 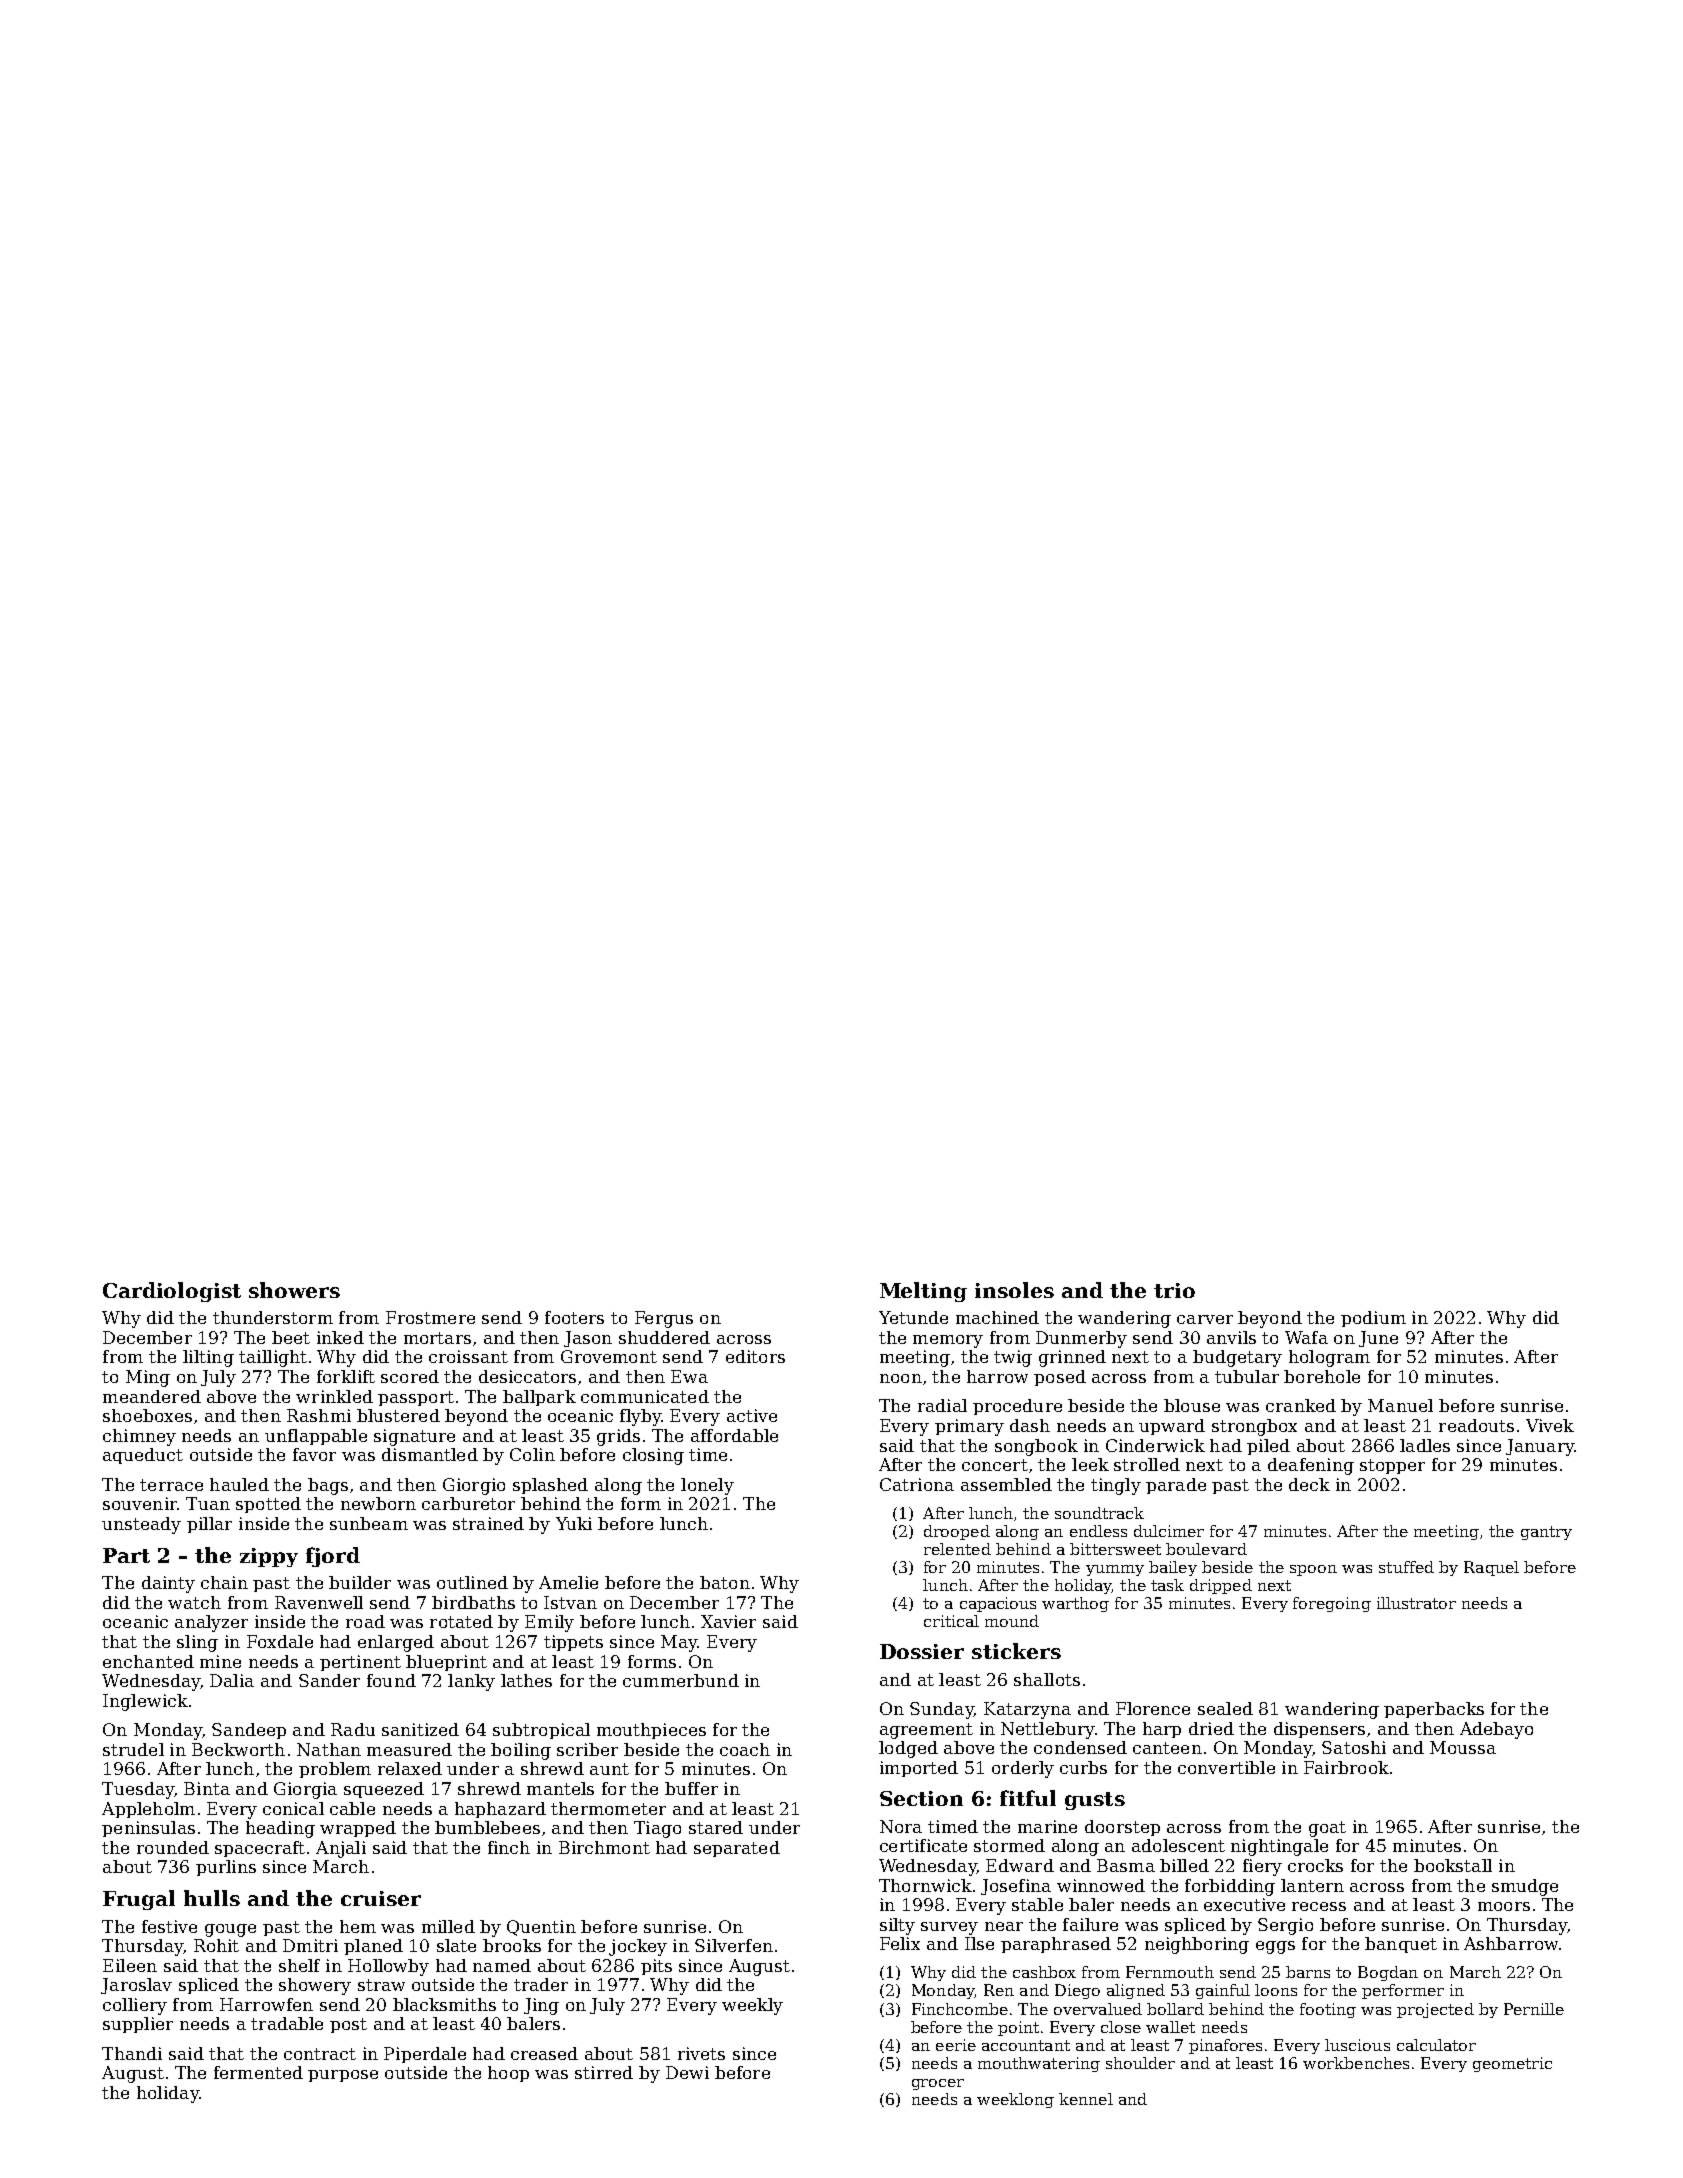 What do you see at coordinates (1416, 1603) in the screenshot?
I see `illustrator` at bounding box center [1416, 1603].
